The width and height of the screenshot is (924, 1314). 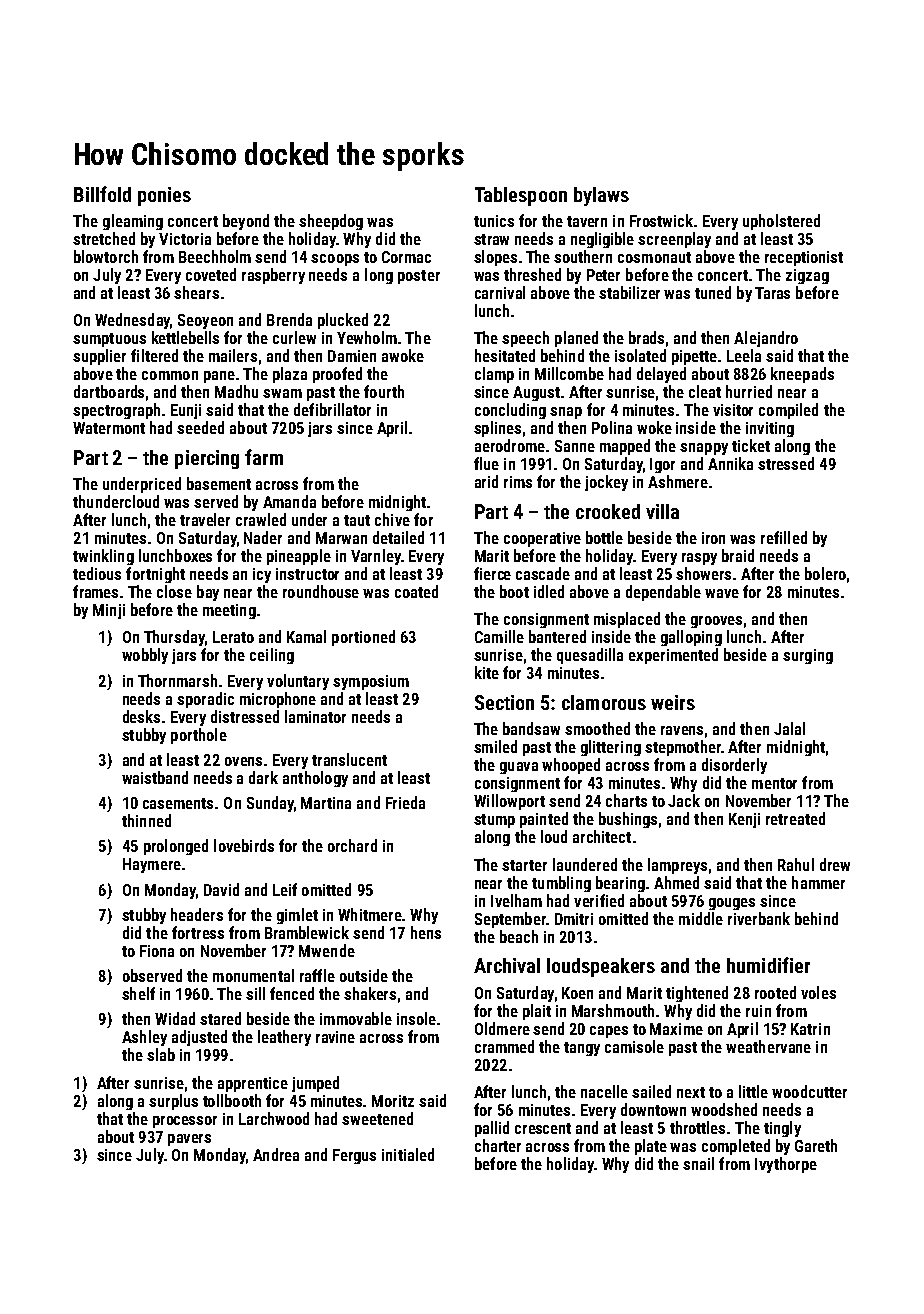 What do you see at coordinates (542, 539) in the screenshot?
I see `cooperative` at bounding box center [542, 539].
